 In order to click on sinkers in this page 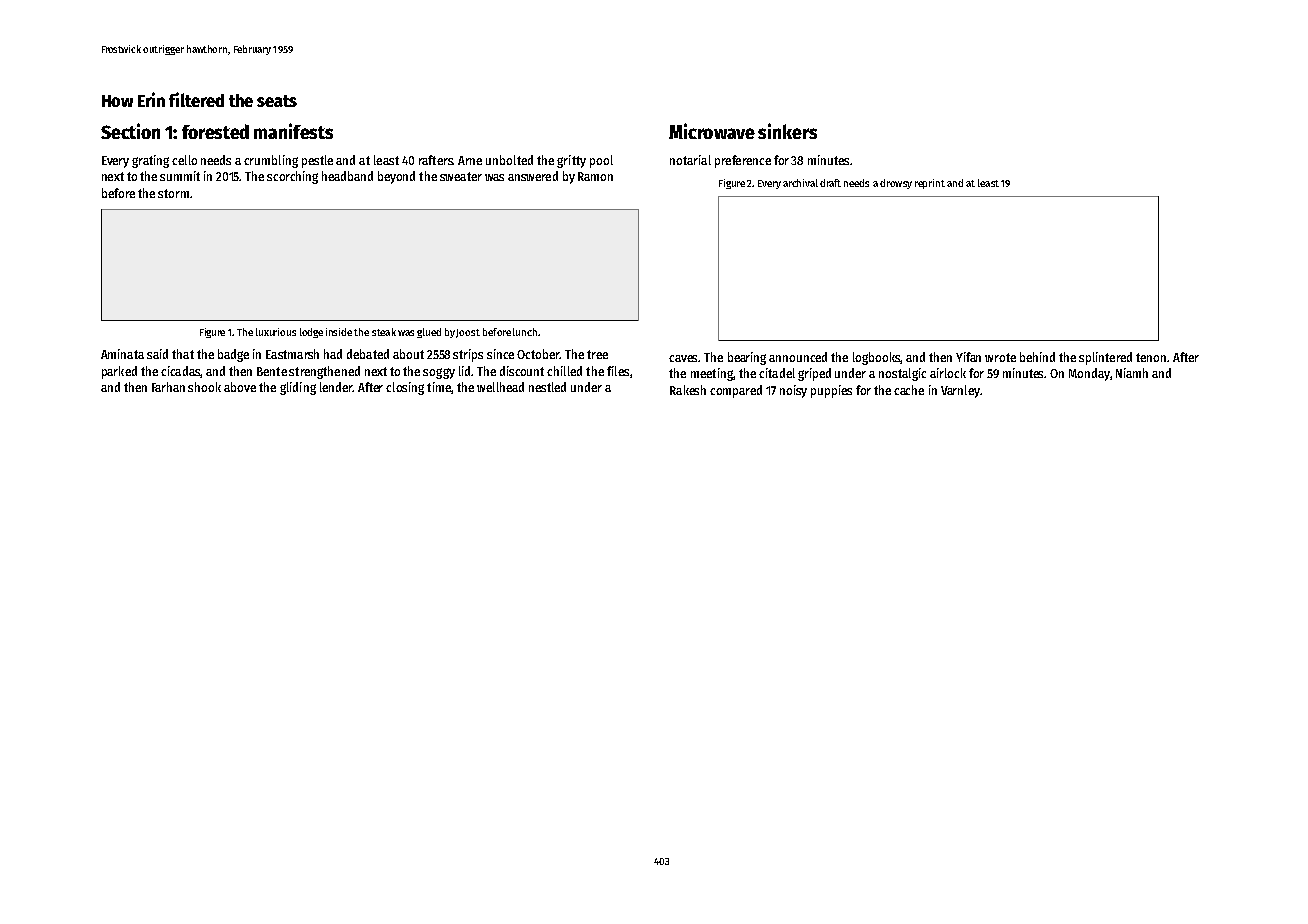, I will do `click(787, 131)`.
